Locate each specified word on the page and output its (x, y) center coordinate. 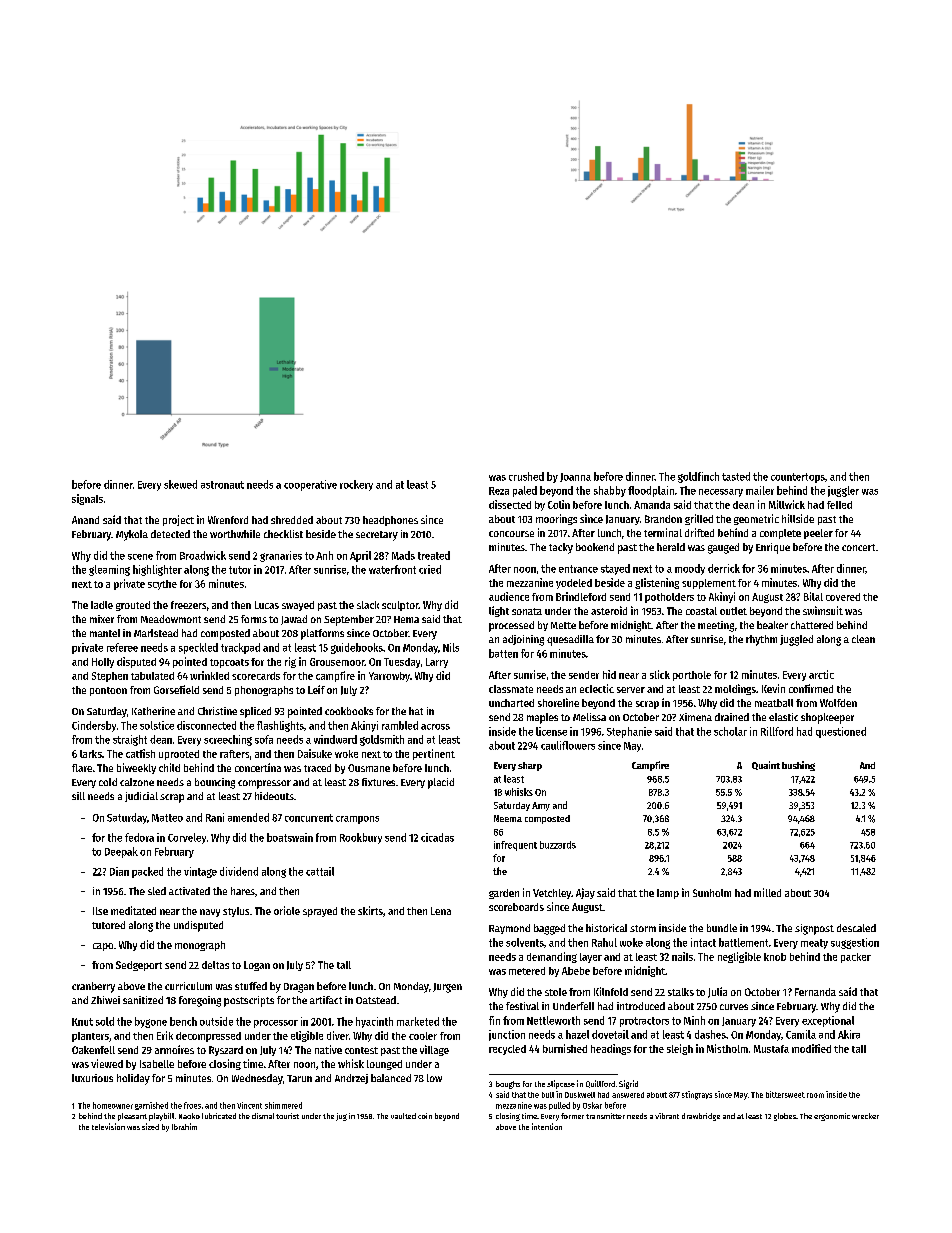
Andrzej (351, 1079)
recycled (507, 1050)
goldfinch (698, 477)
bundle (722, 928)
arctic (821, 674)
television (108, 1126)
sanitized (143, 1000)
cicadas (437, 837)
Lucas (267, 605)
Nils (451, 647)
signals (87, 499)
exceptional (828, 1021)
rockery (356, 485)
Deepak (121, 852)
